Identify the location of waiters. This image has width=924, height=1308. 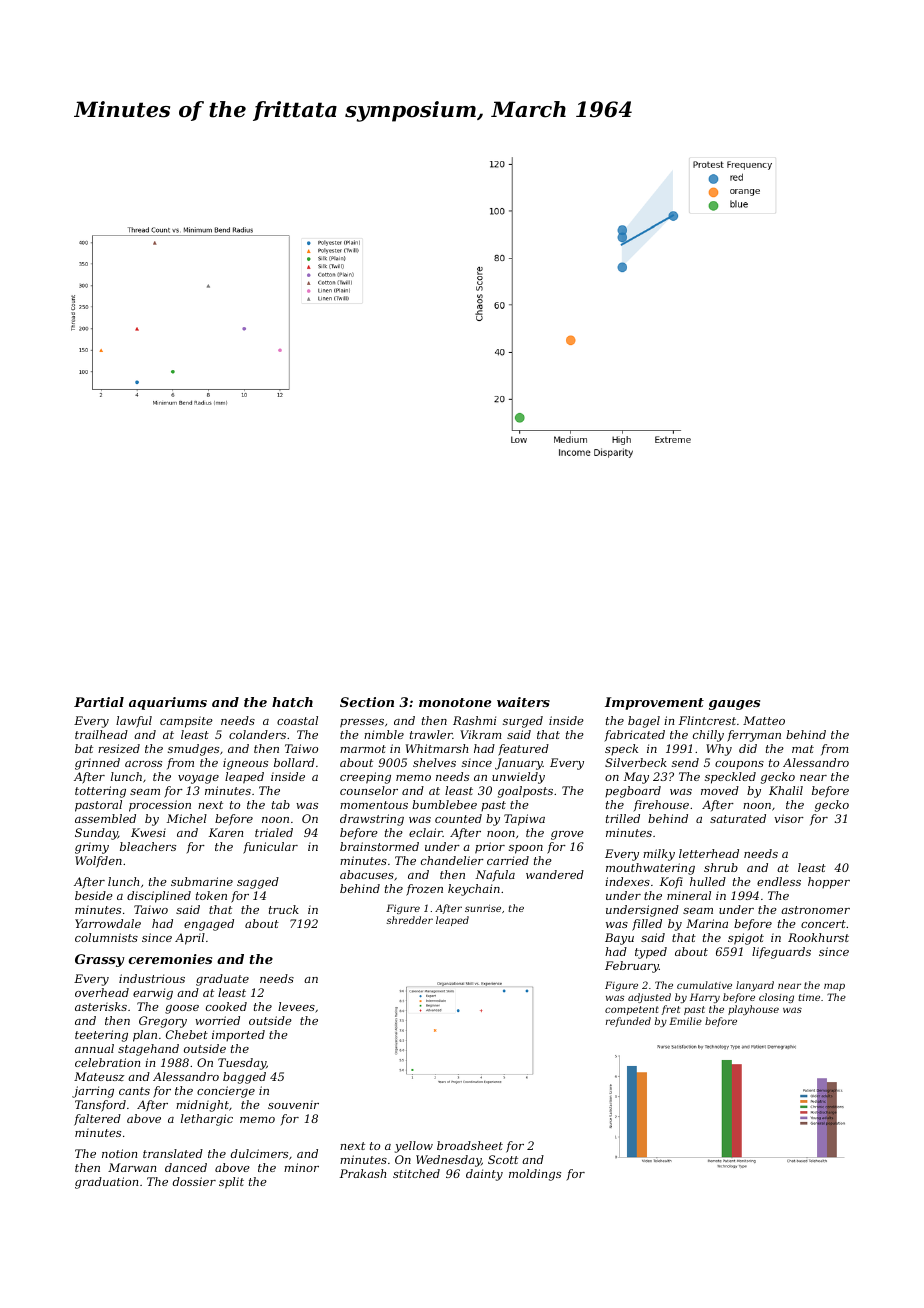
(523, 702).
